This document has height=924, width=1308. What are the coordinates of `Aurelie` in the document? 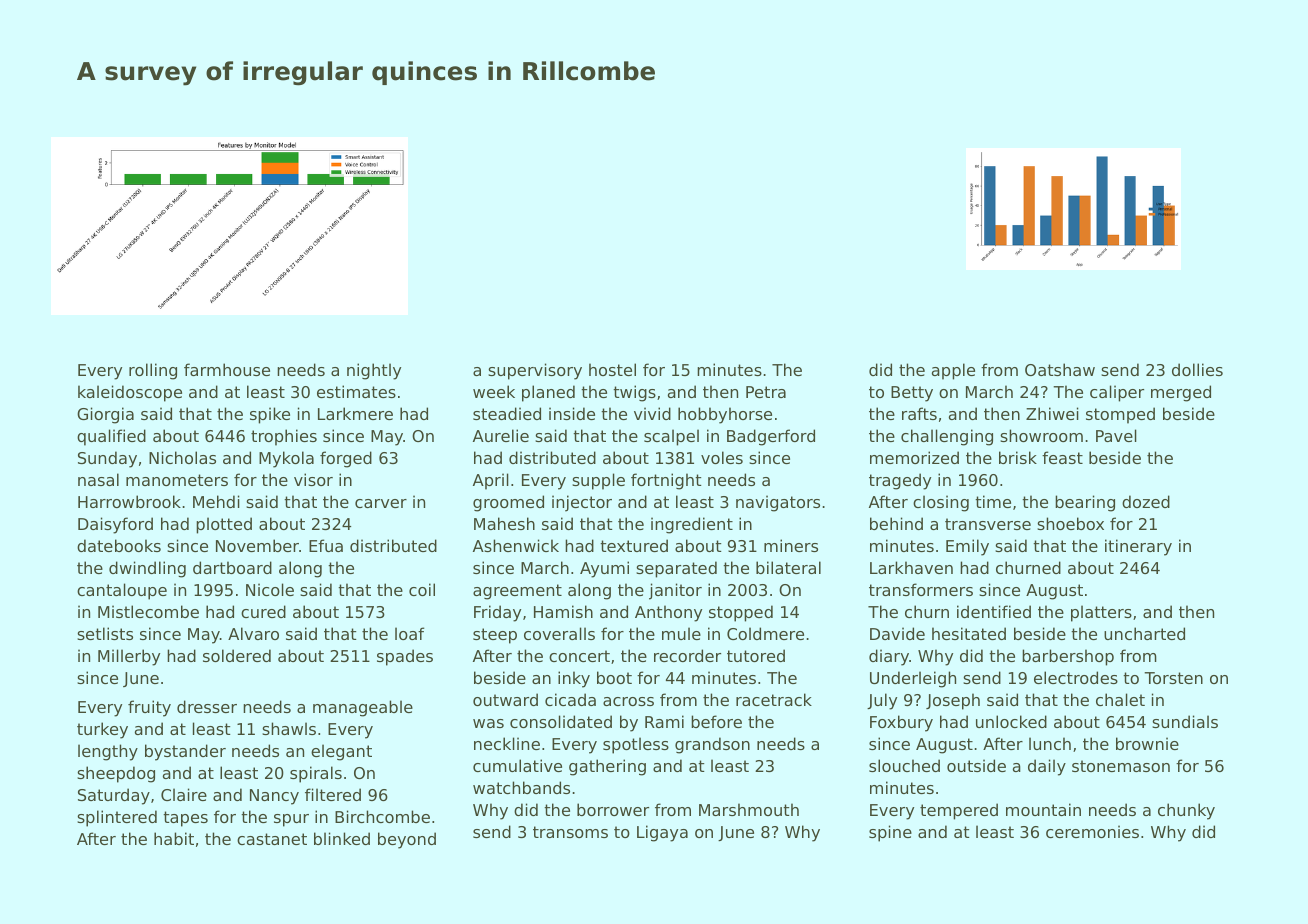 It's located at (501, 435).
